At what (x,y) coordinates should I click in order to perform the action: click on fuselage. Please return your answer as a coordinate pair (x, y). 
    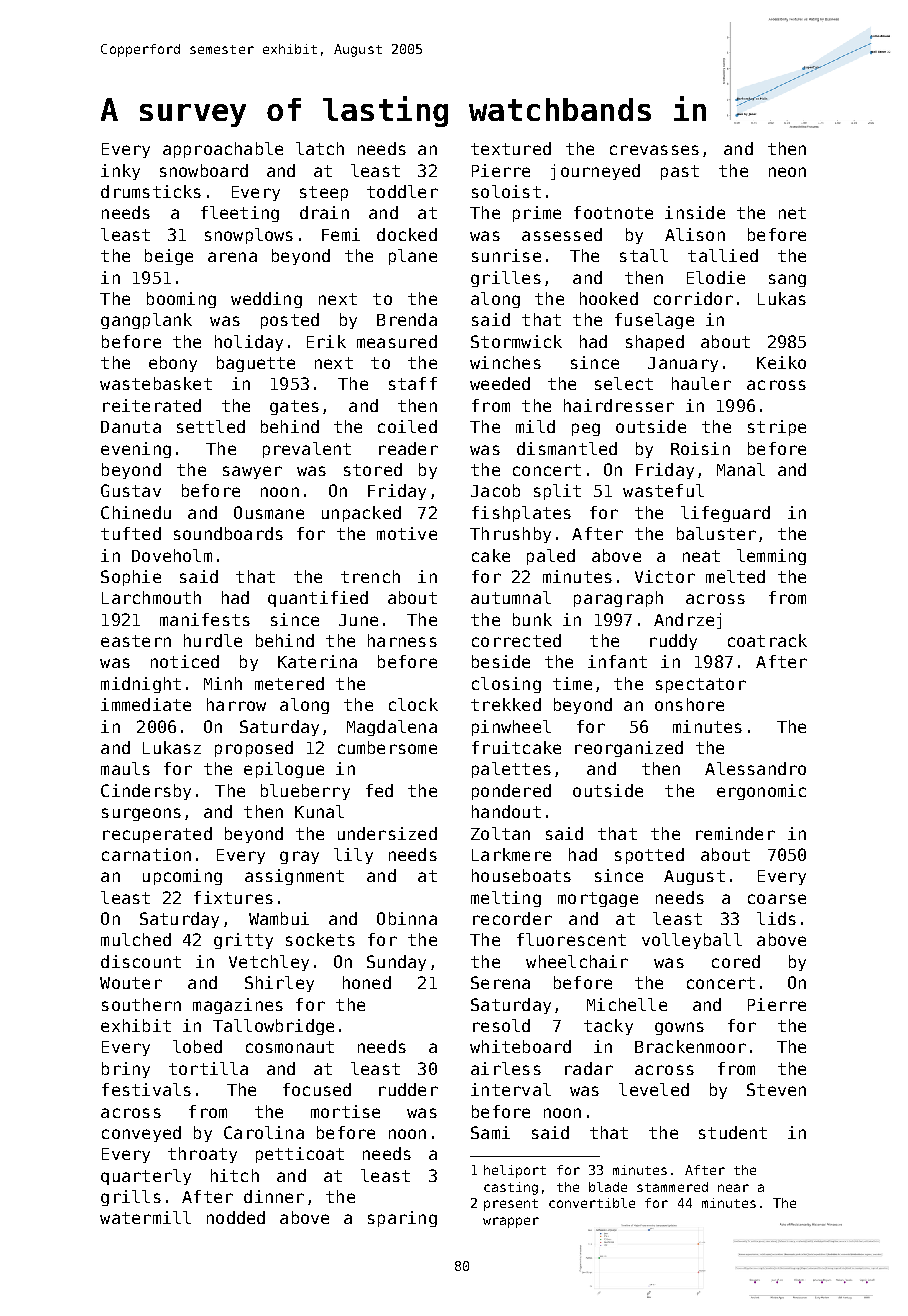
    Looking at the image, I should click on (654, 321).
